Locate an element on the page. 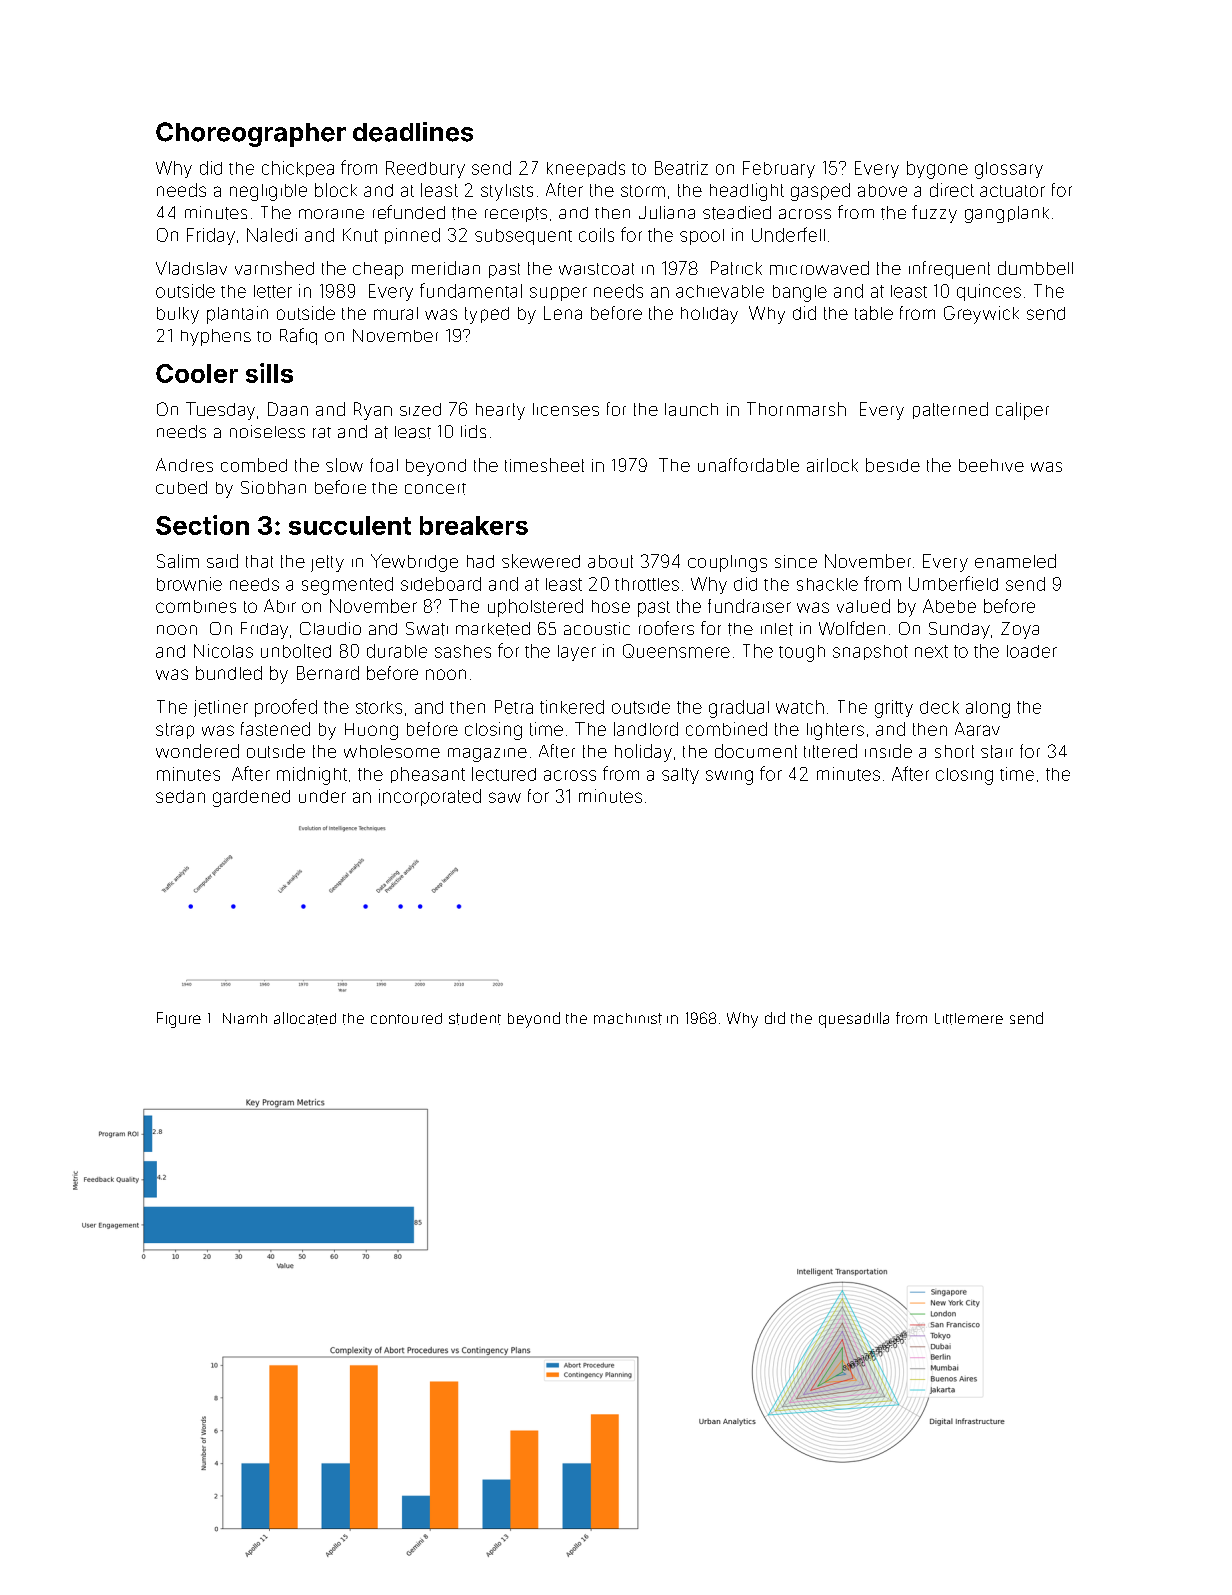 Image resolution: width=1232 pixels, height=1595 pixels. magazine is located at coordinates (487, 755).
